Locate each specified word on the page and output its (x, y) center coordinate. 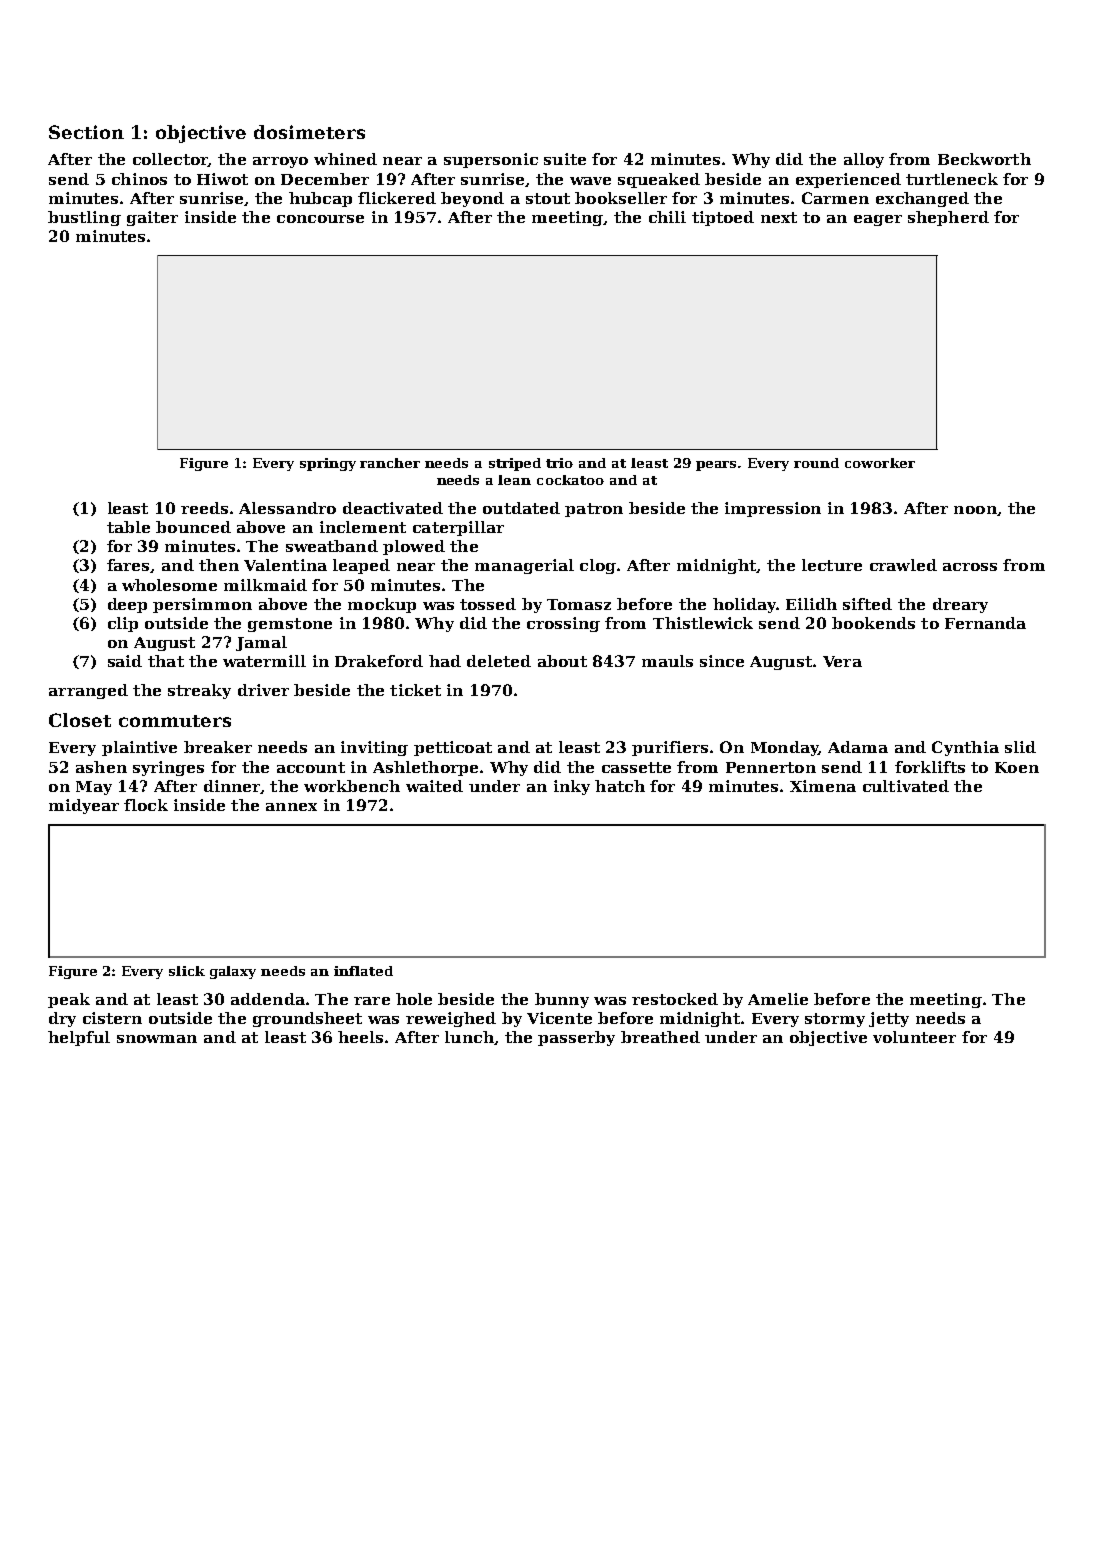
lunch (469, 1037)
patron (594, 510)
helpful (79, 1038)
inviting (374, 748)
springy (328, 464)
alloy (864, 160)
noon (975, 510)
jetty (889, 1019)
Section (86, 132)
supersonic (491, 160)
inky (572, 787)
